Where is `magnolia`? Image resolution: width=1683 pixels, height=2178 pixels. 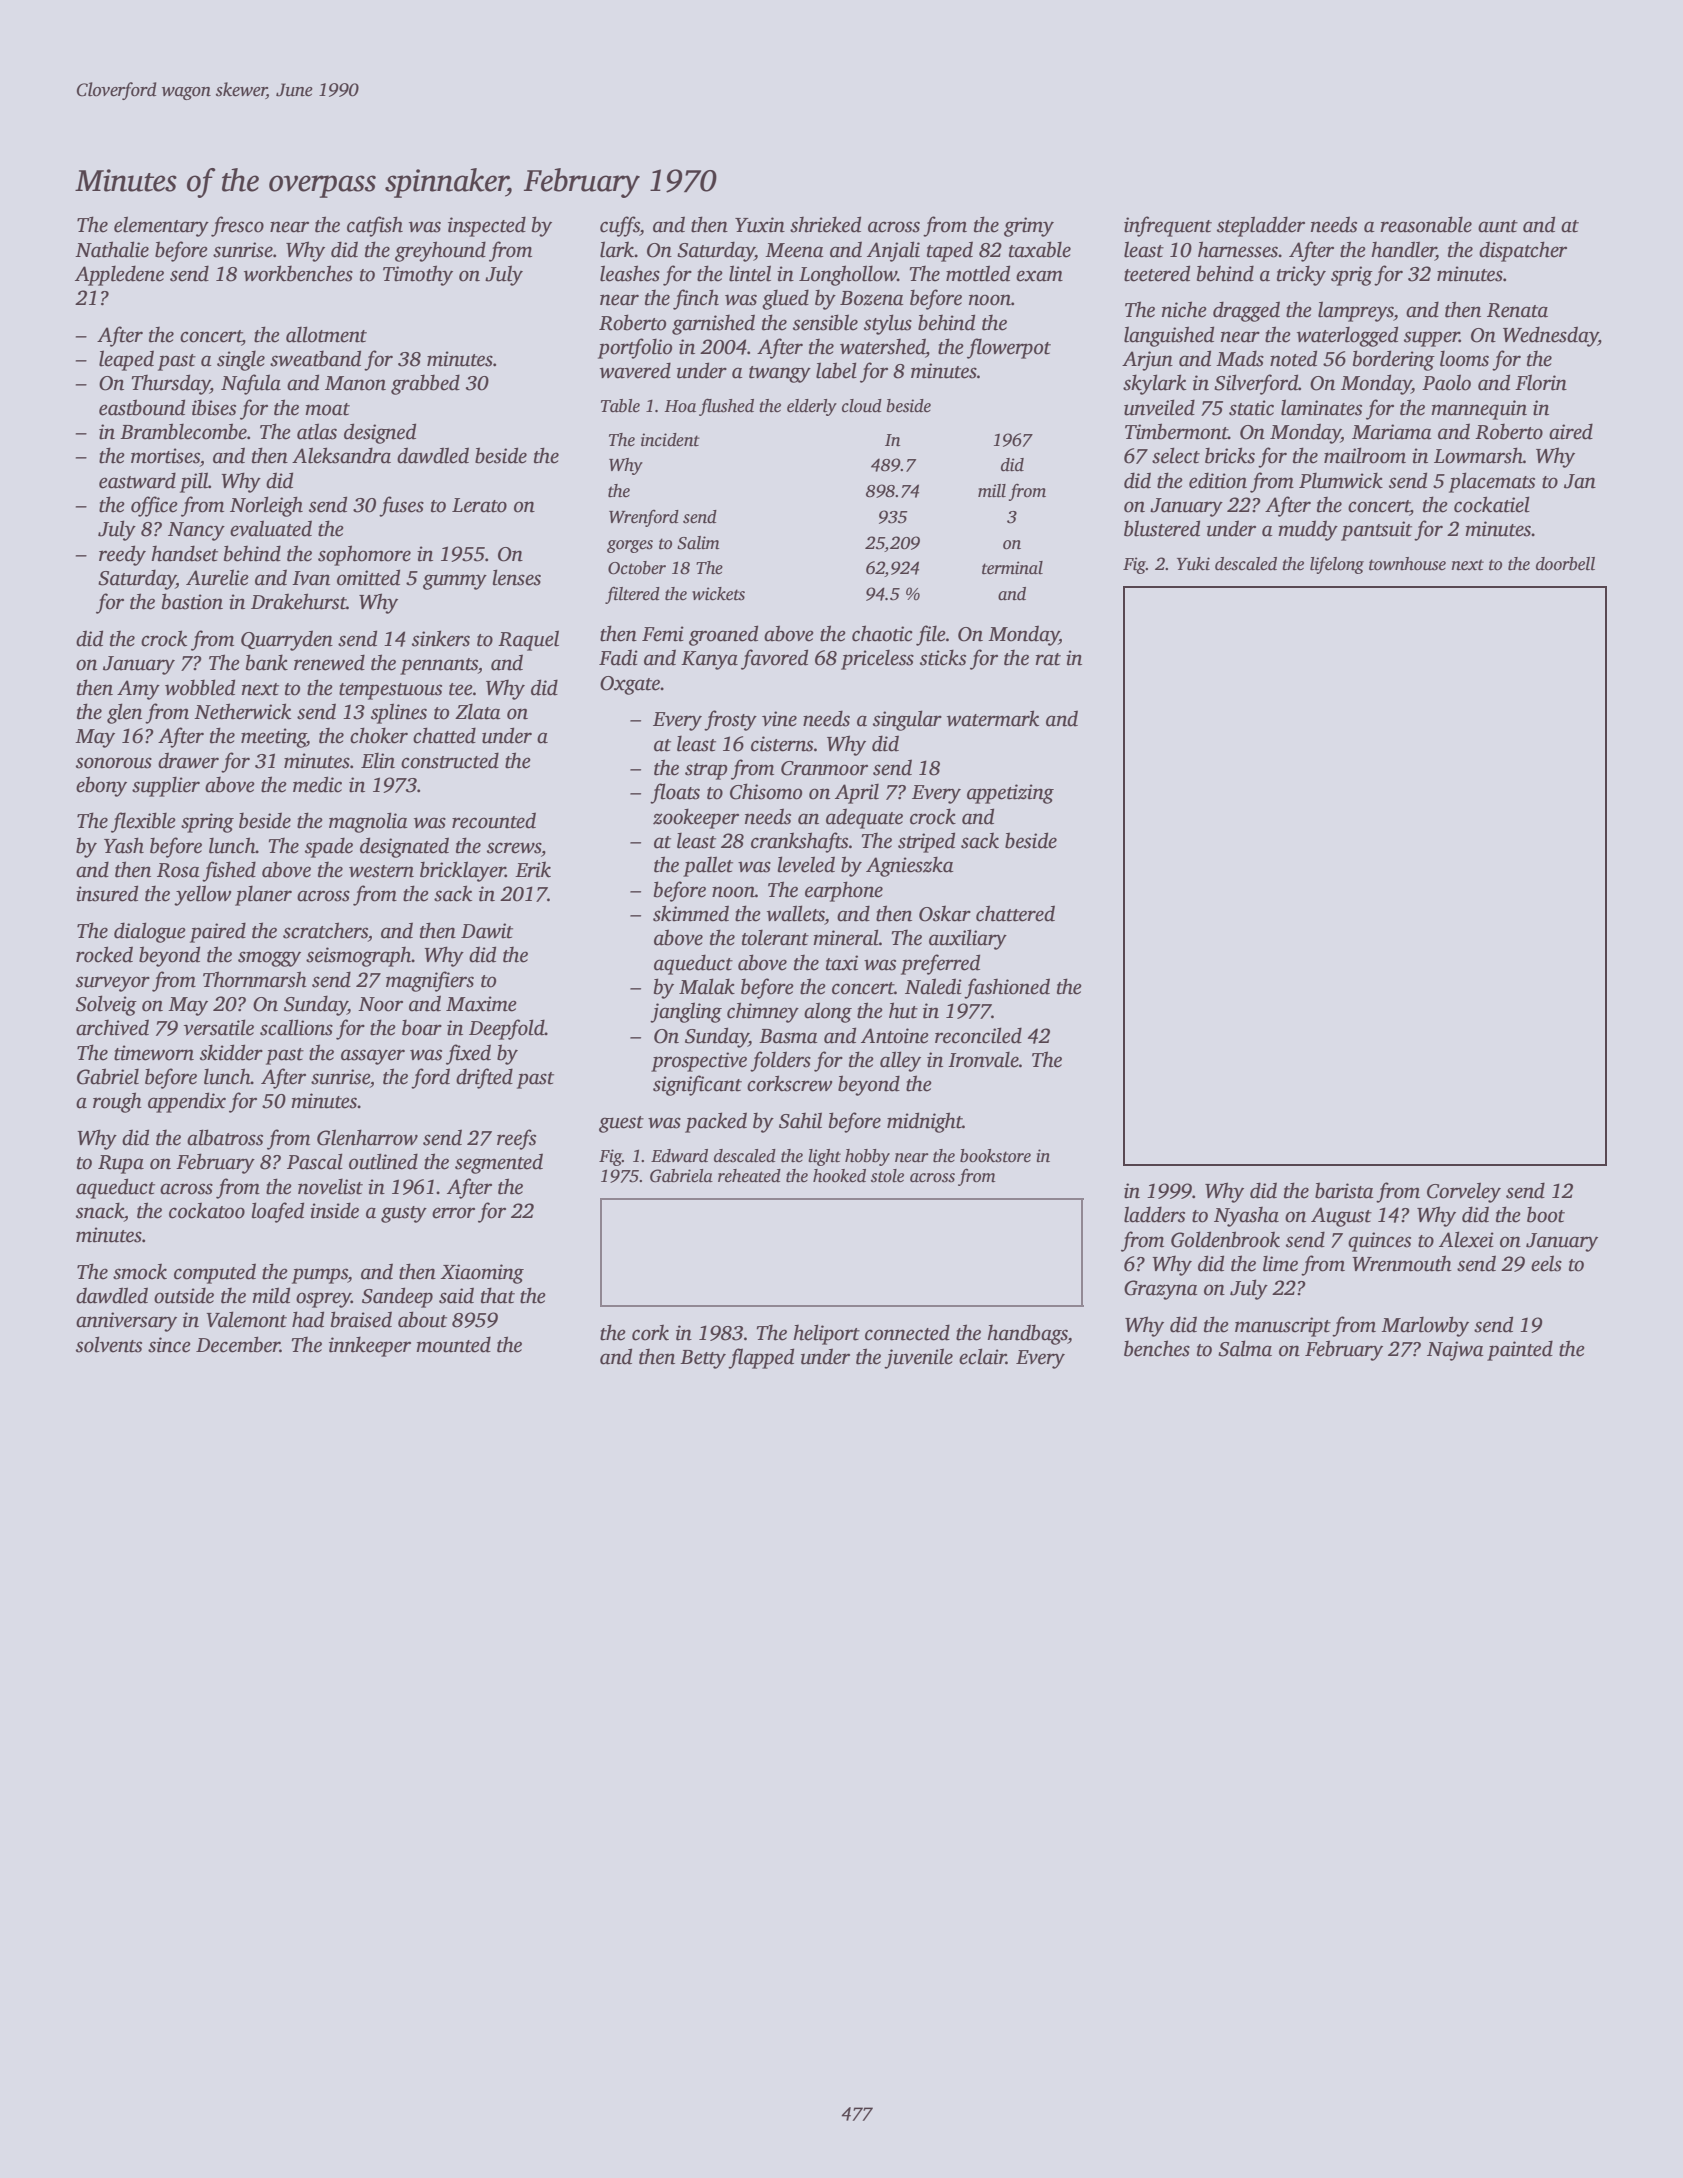
magnolia is located at coordinates (368, 822).
